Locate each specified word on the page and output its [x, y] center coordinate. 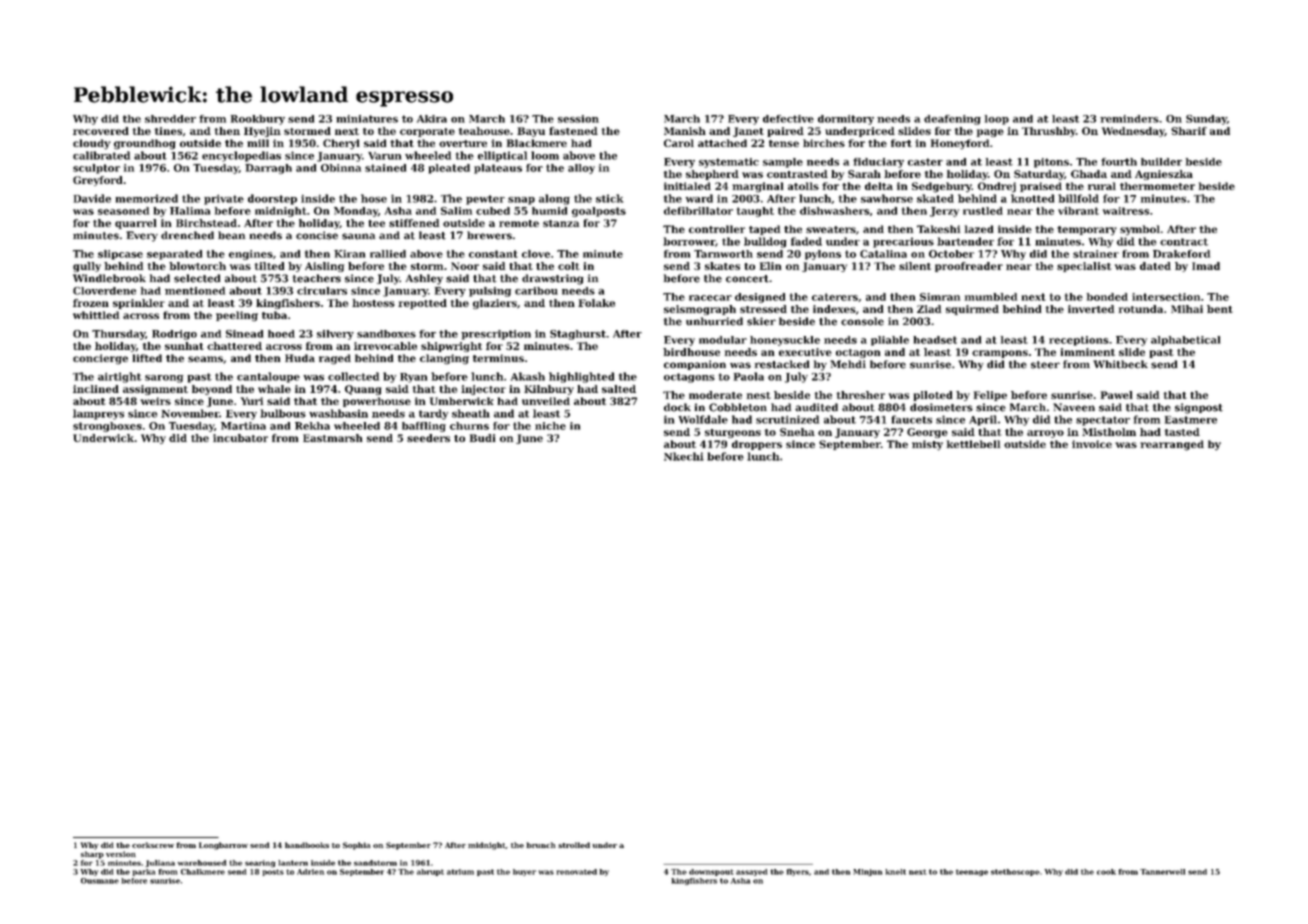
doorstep [272, 199]
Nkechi [684, 456]
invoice [1092, 444]
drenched [187, 235]
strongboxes [107, 427]
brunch [541, 845]
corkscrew [153, 845]
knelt [895, 872]
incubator [240, 438]
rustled [983, 211]
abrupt [430, 872]
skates [722, 266]
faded [806, 241]
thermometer [1157, 186]
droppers [757, 445]
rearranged [1172, 445]
